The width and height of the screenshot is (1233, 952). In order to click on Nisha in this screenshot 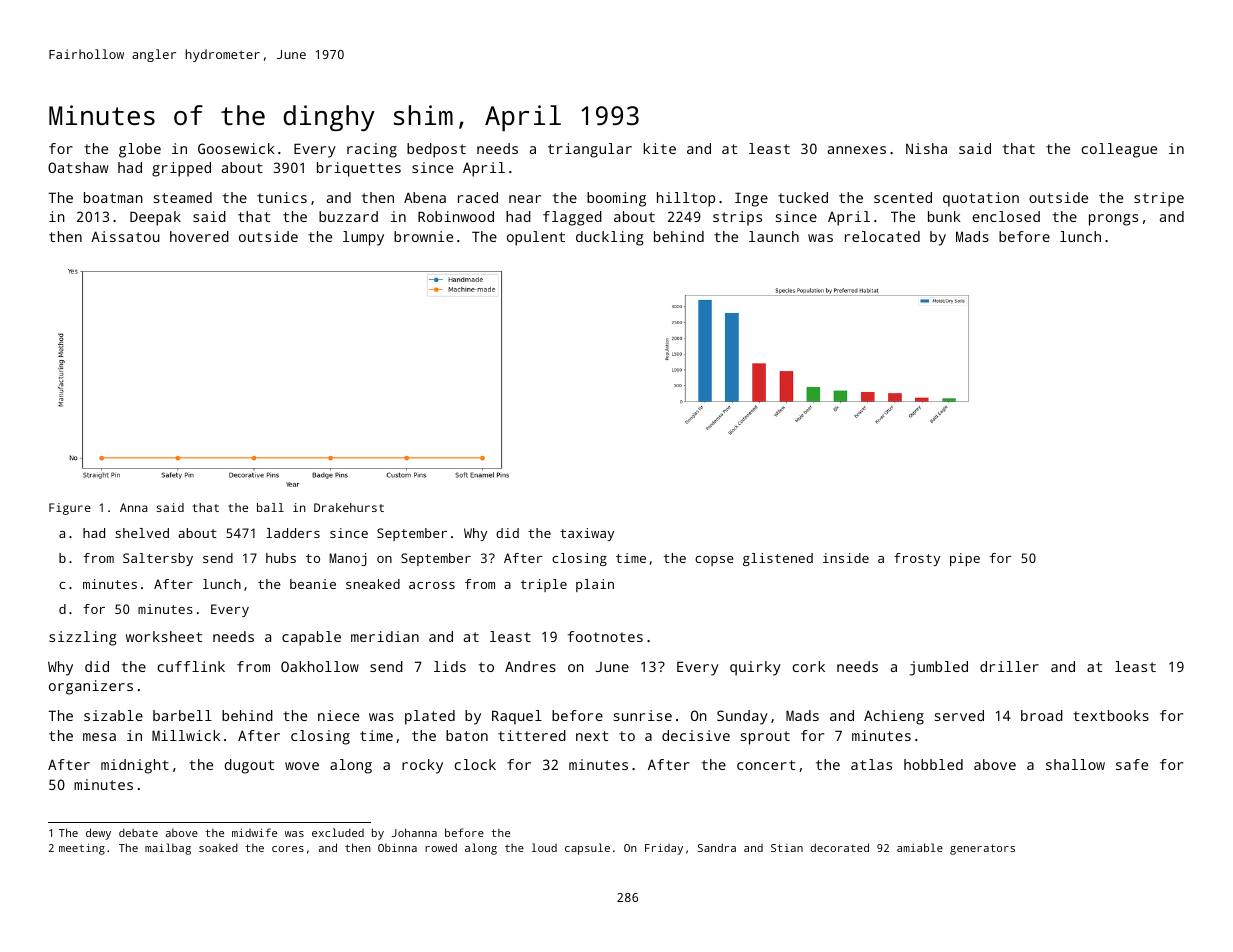, I will do `click(926, 148)`.
